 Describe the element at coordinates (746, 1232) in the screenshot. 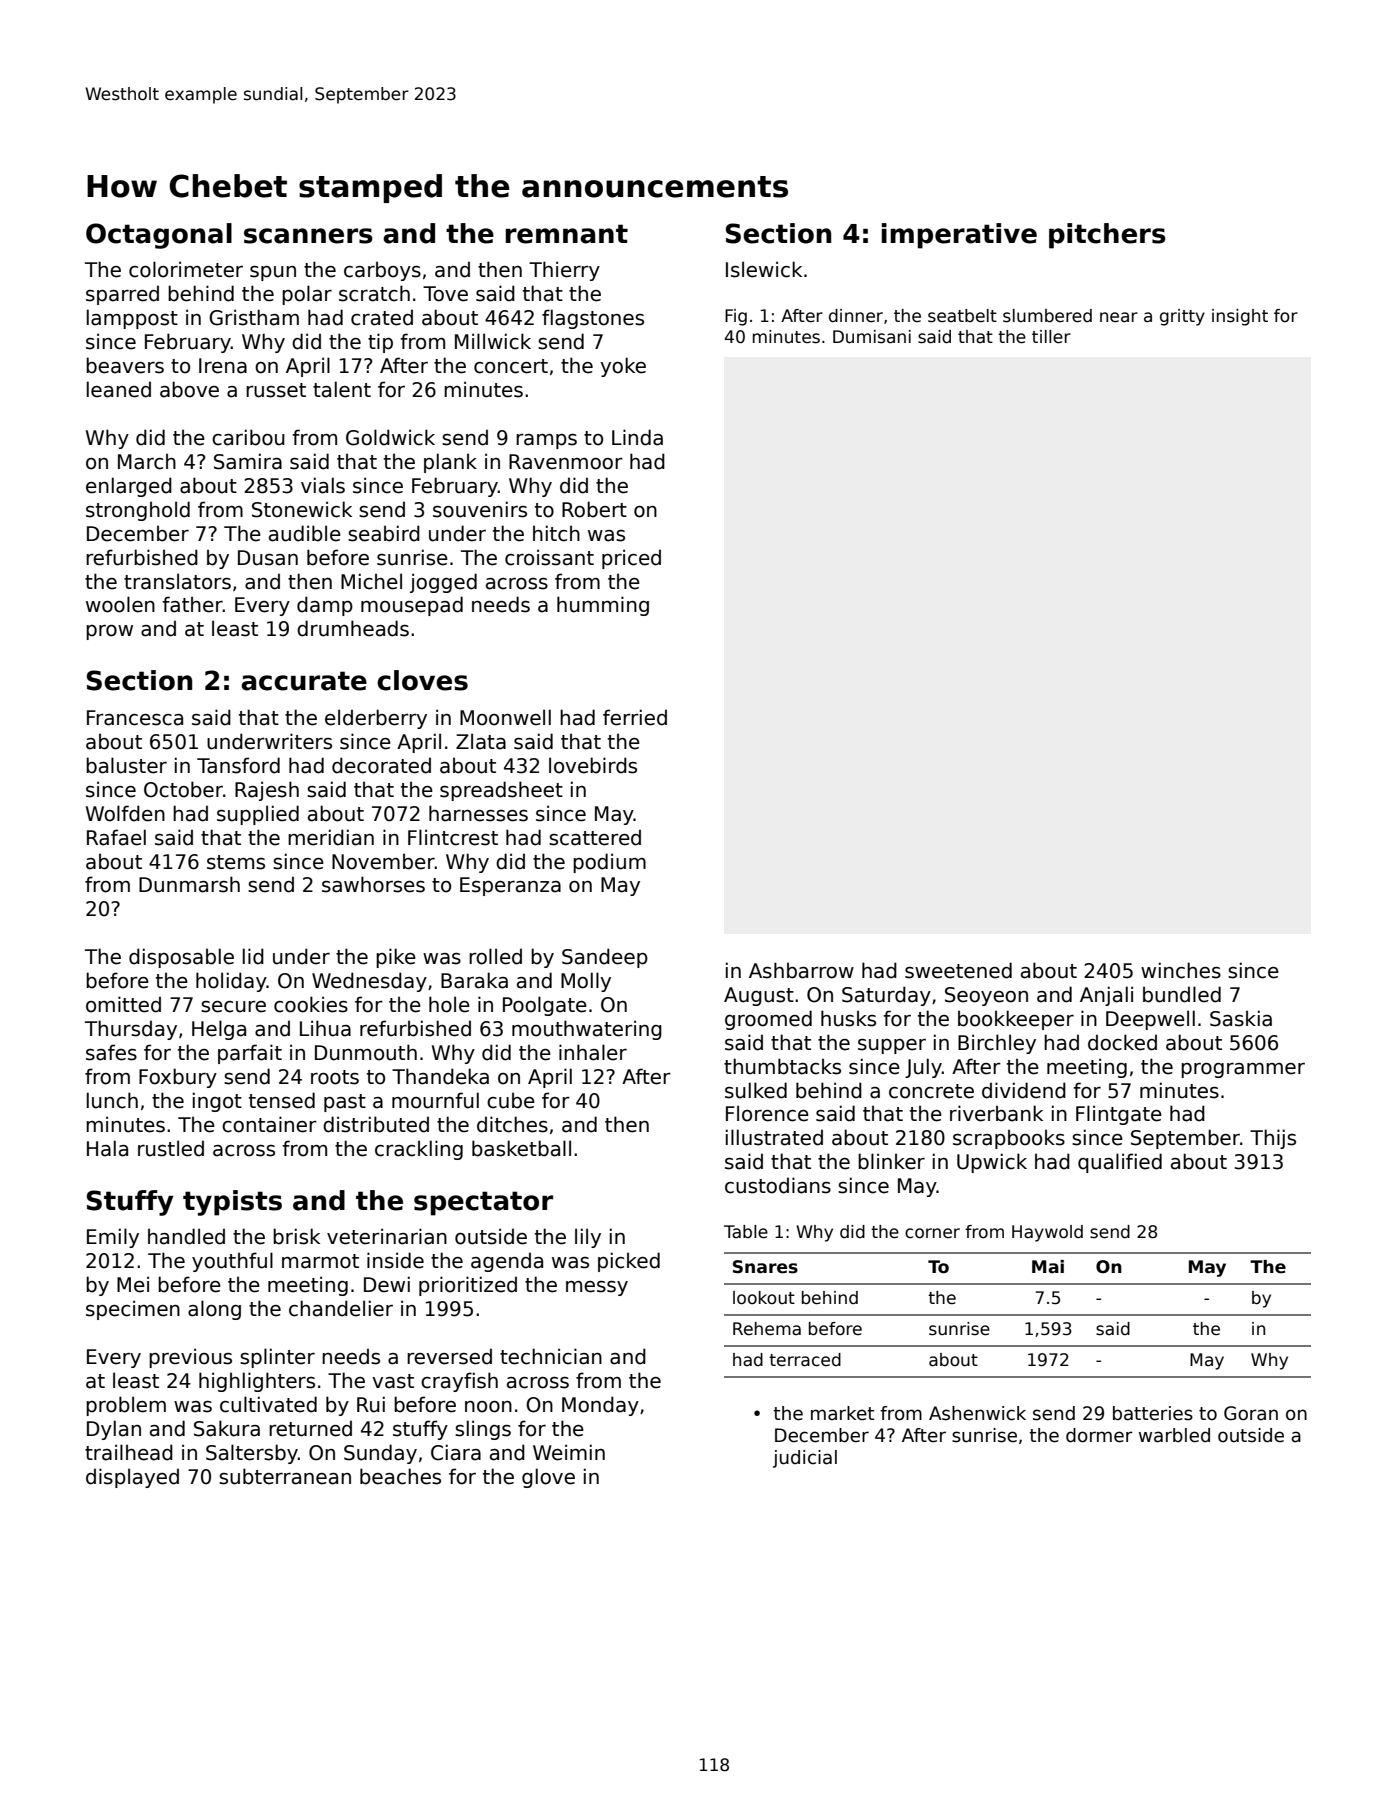

I see `Table` at that location.
